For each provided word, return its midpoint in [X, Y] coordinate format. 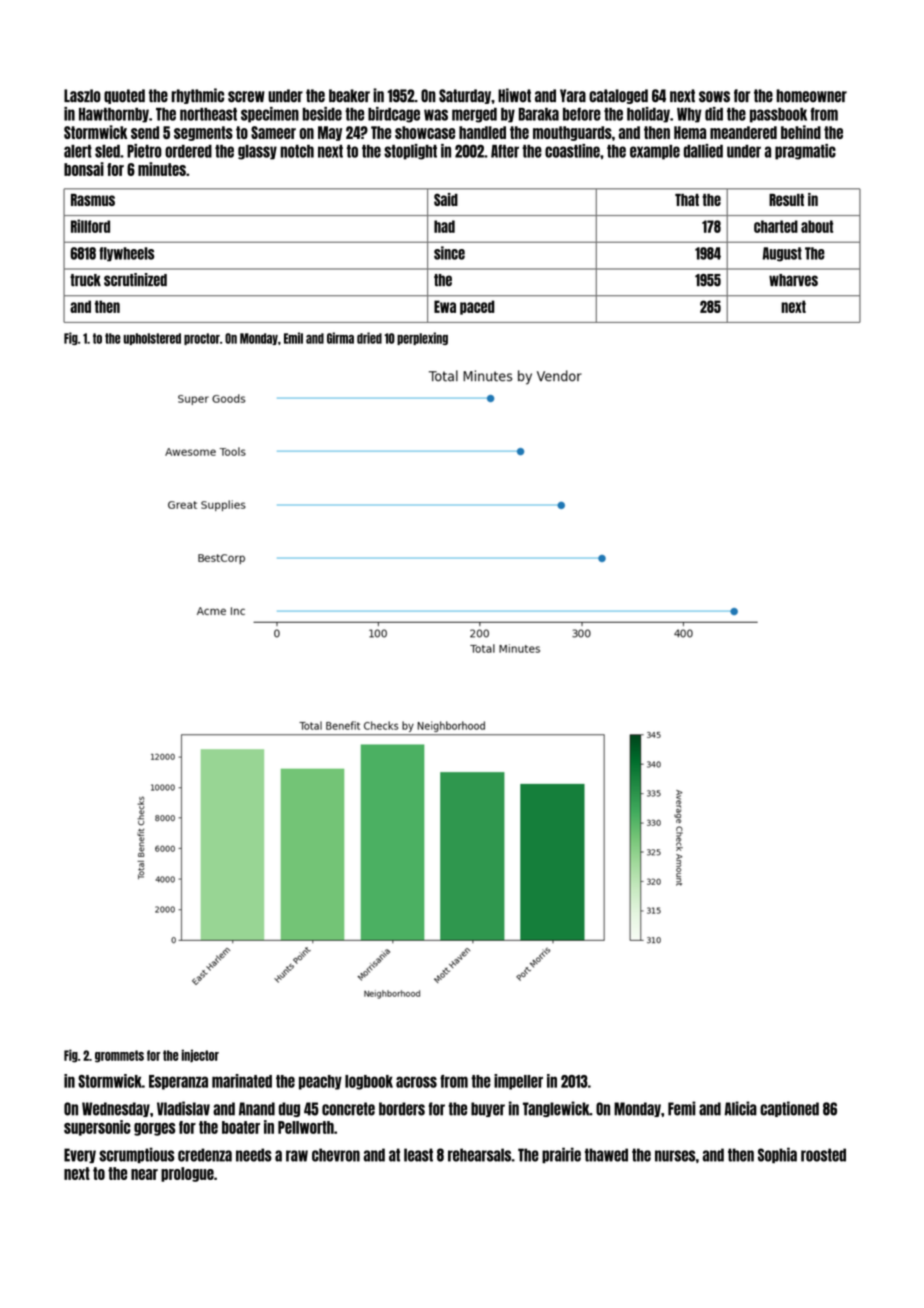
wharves [793, 280]
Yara [573, 95]
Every [80, 1155]
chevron [336, 1155]
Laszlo [82, 96]
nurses [675, 1156]
